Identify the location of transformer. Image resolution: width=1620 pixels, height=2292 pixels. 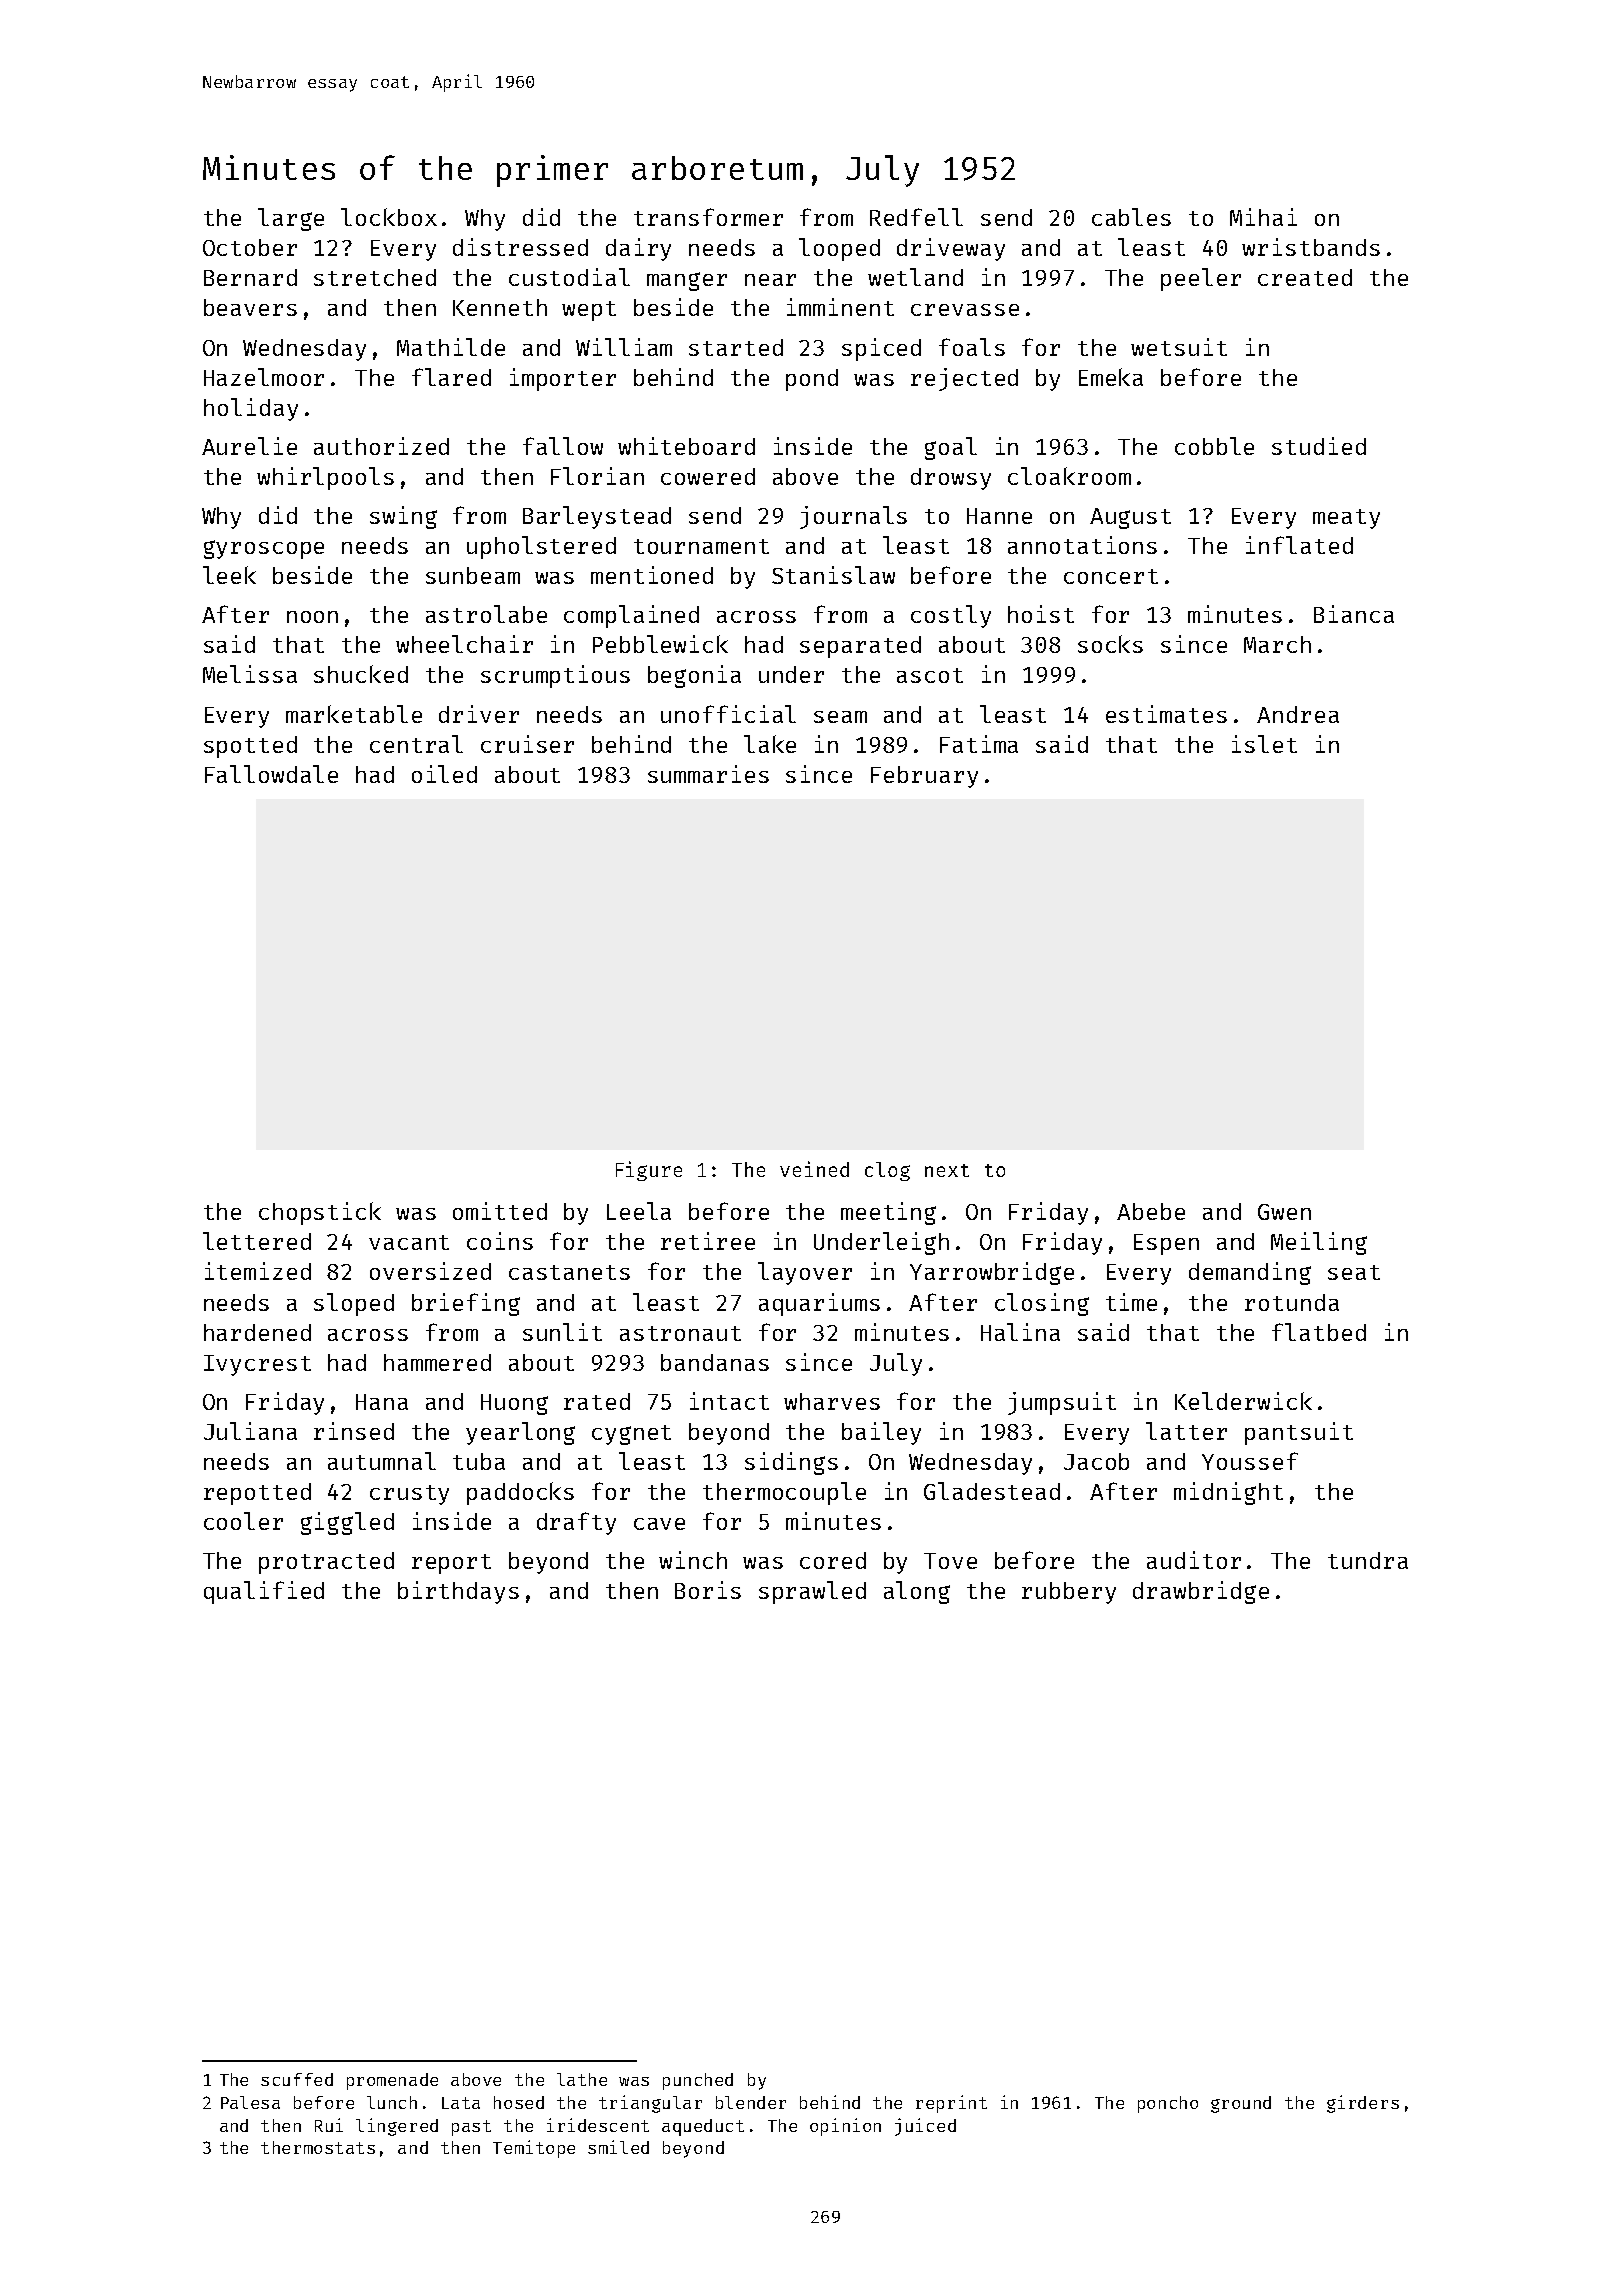
(708, 217).
